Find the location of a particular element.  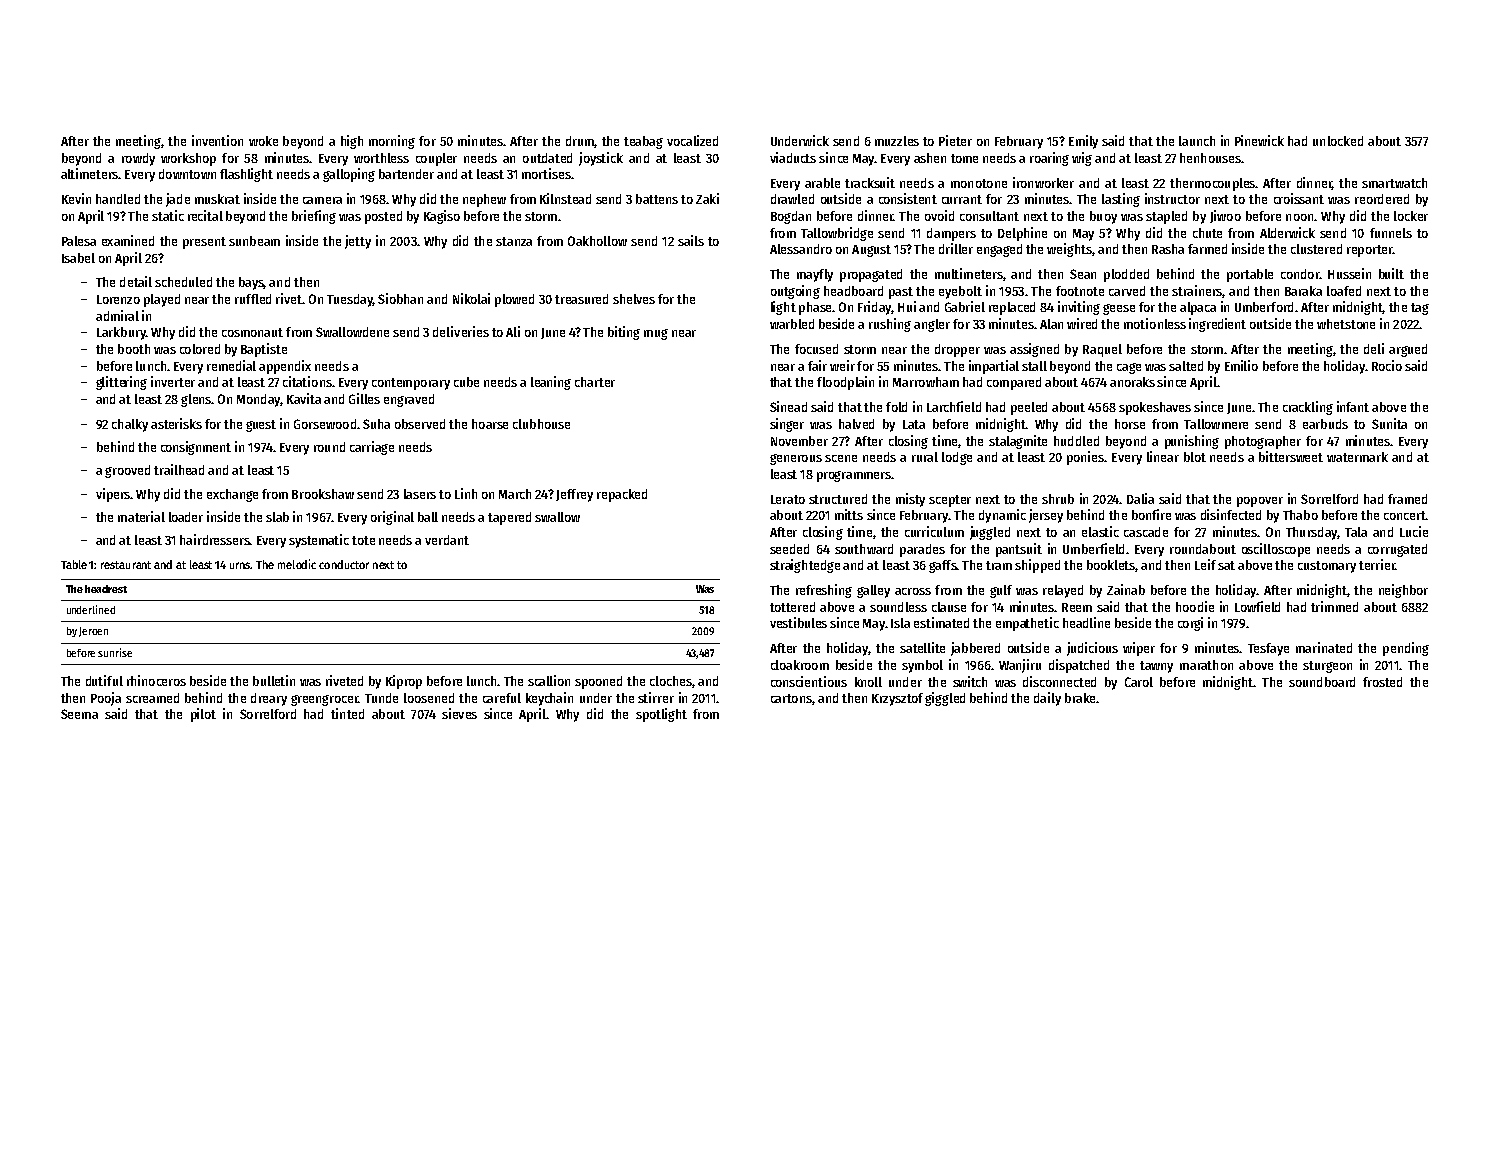

trailhead is located at coordinates (179, 469).
